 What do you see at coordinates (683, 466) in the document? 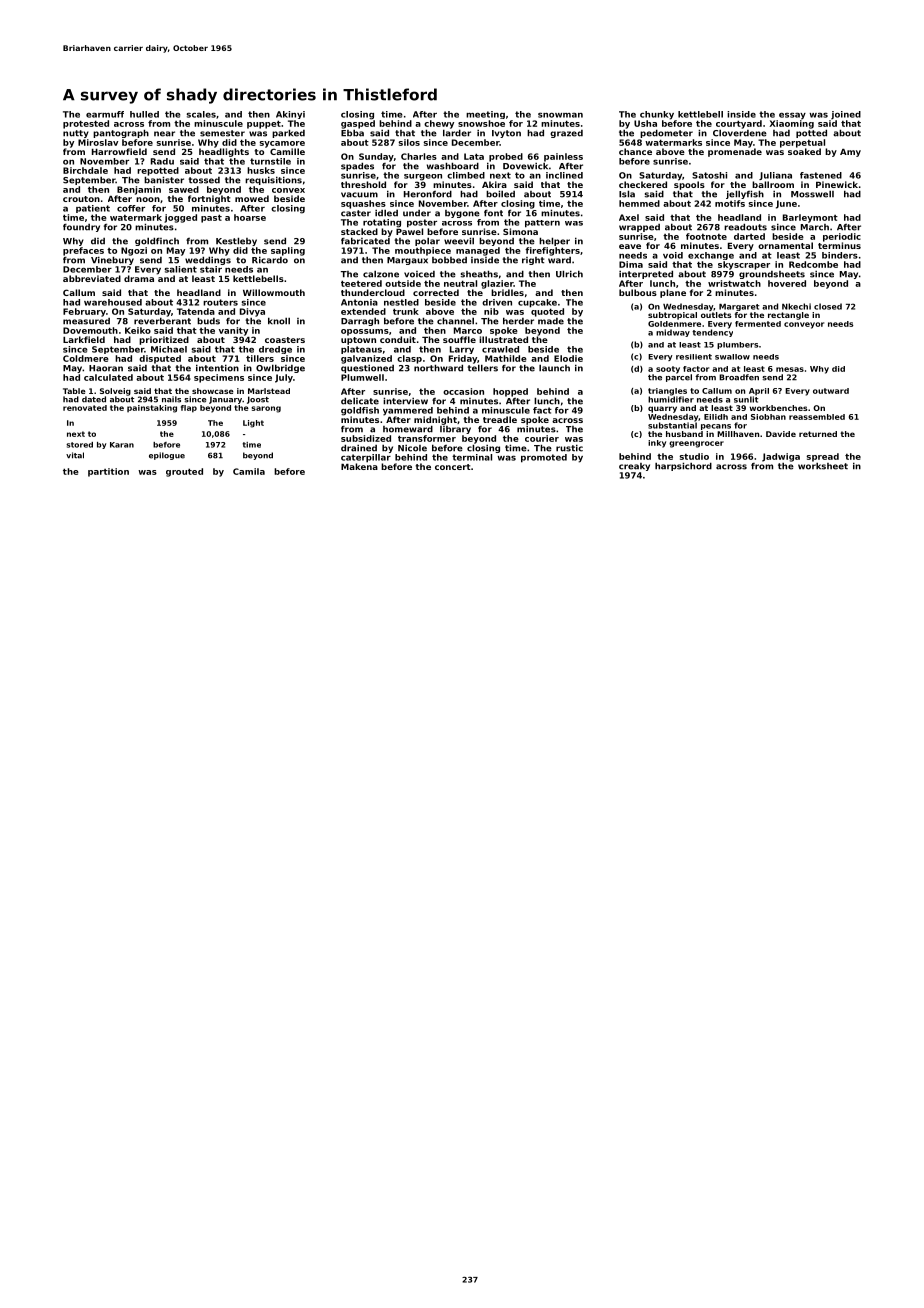
I see `harpsichord` at bounding box center [683, 466].
